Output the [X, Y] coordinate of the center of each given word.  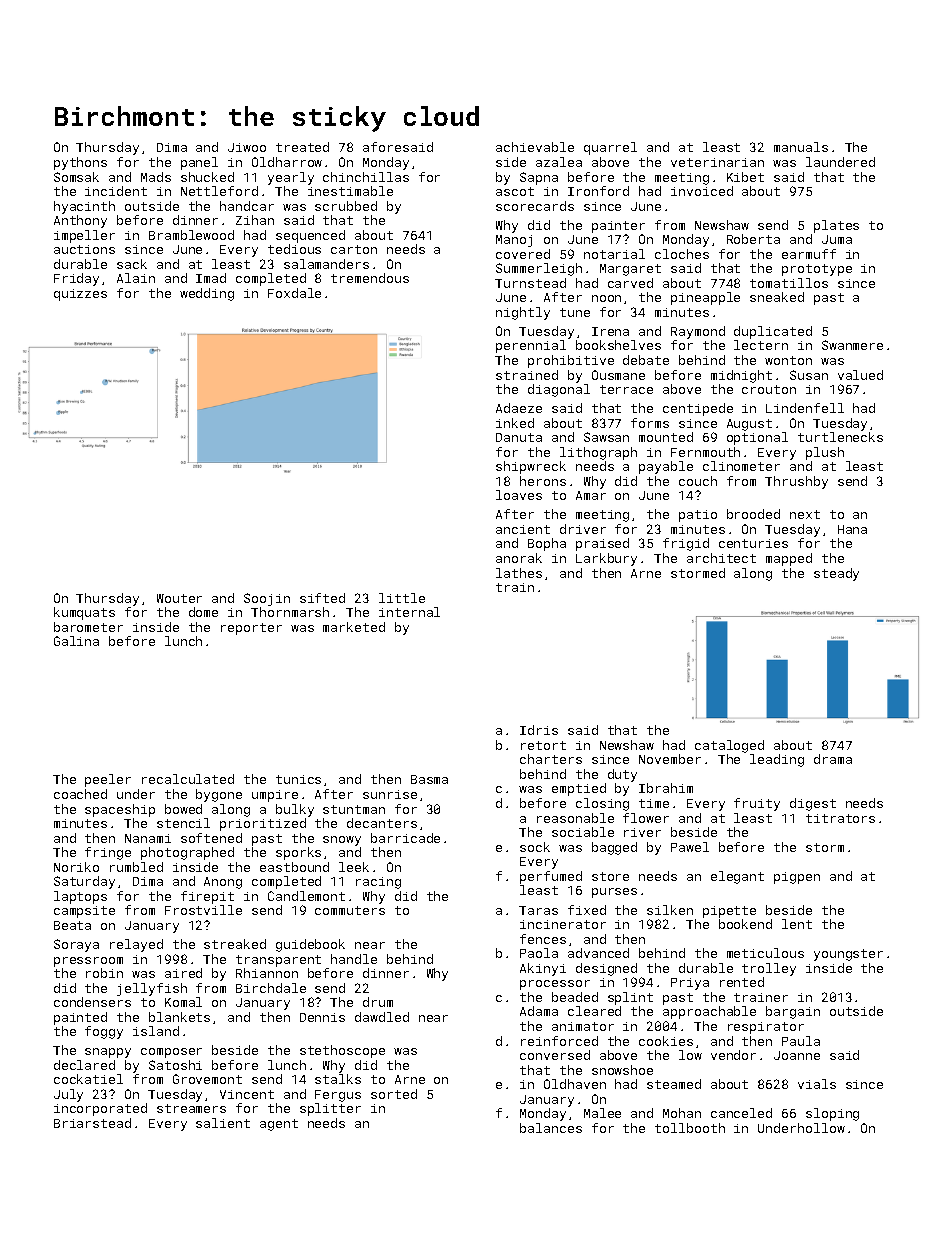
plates [836, 226]
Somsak [76, 177]
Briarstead [92, 1123]
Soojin [267, 599]
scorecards [535, 206]
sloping [832, 1114]
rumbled [136, 867]
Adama [539, 1011]
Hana [852, 529]
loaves [519, 495]
